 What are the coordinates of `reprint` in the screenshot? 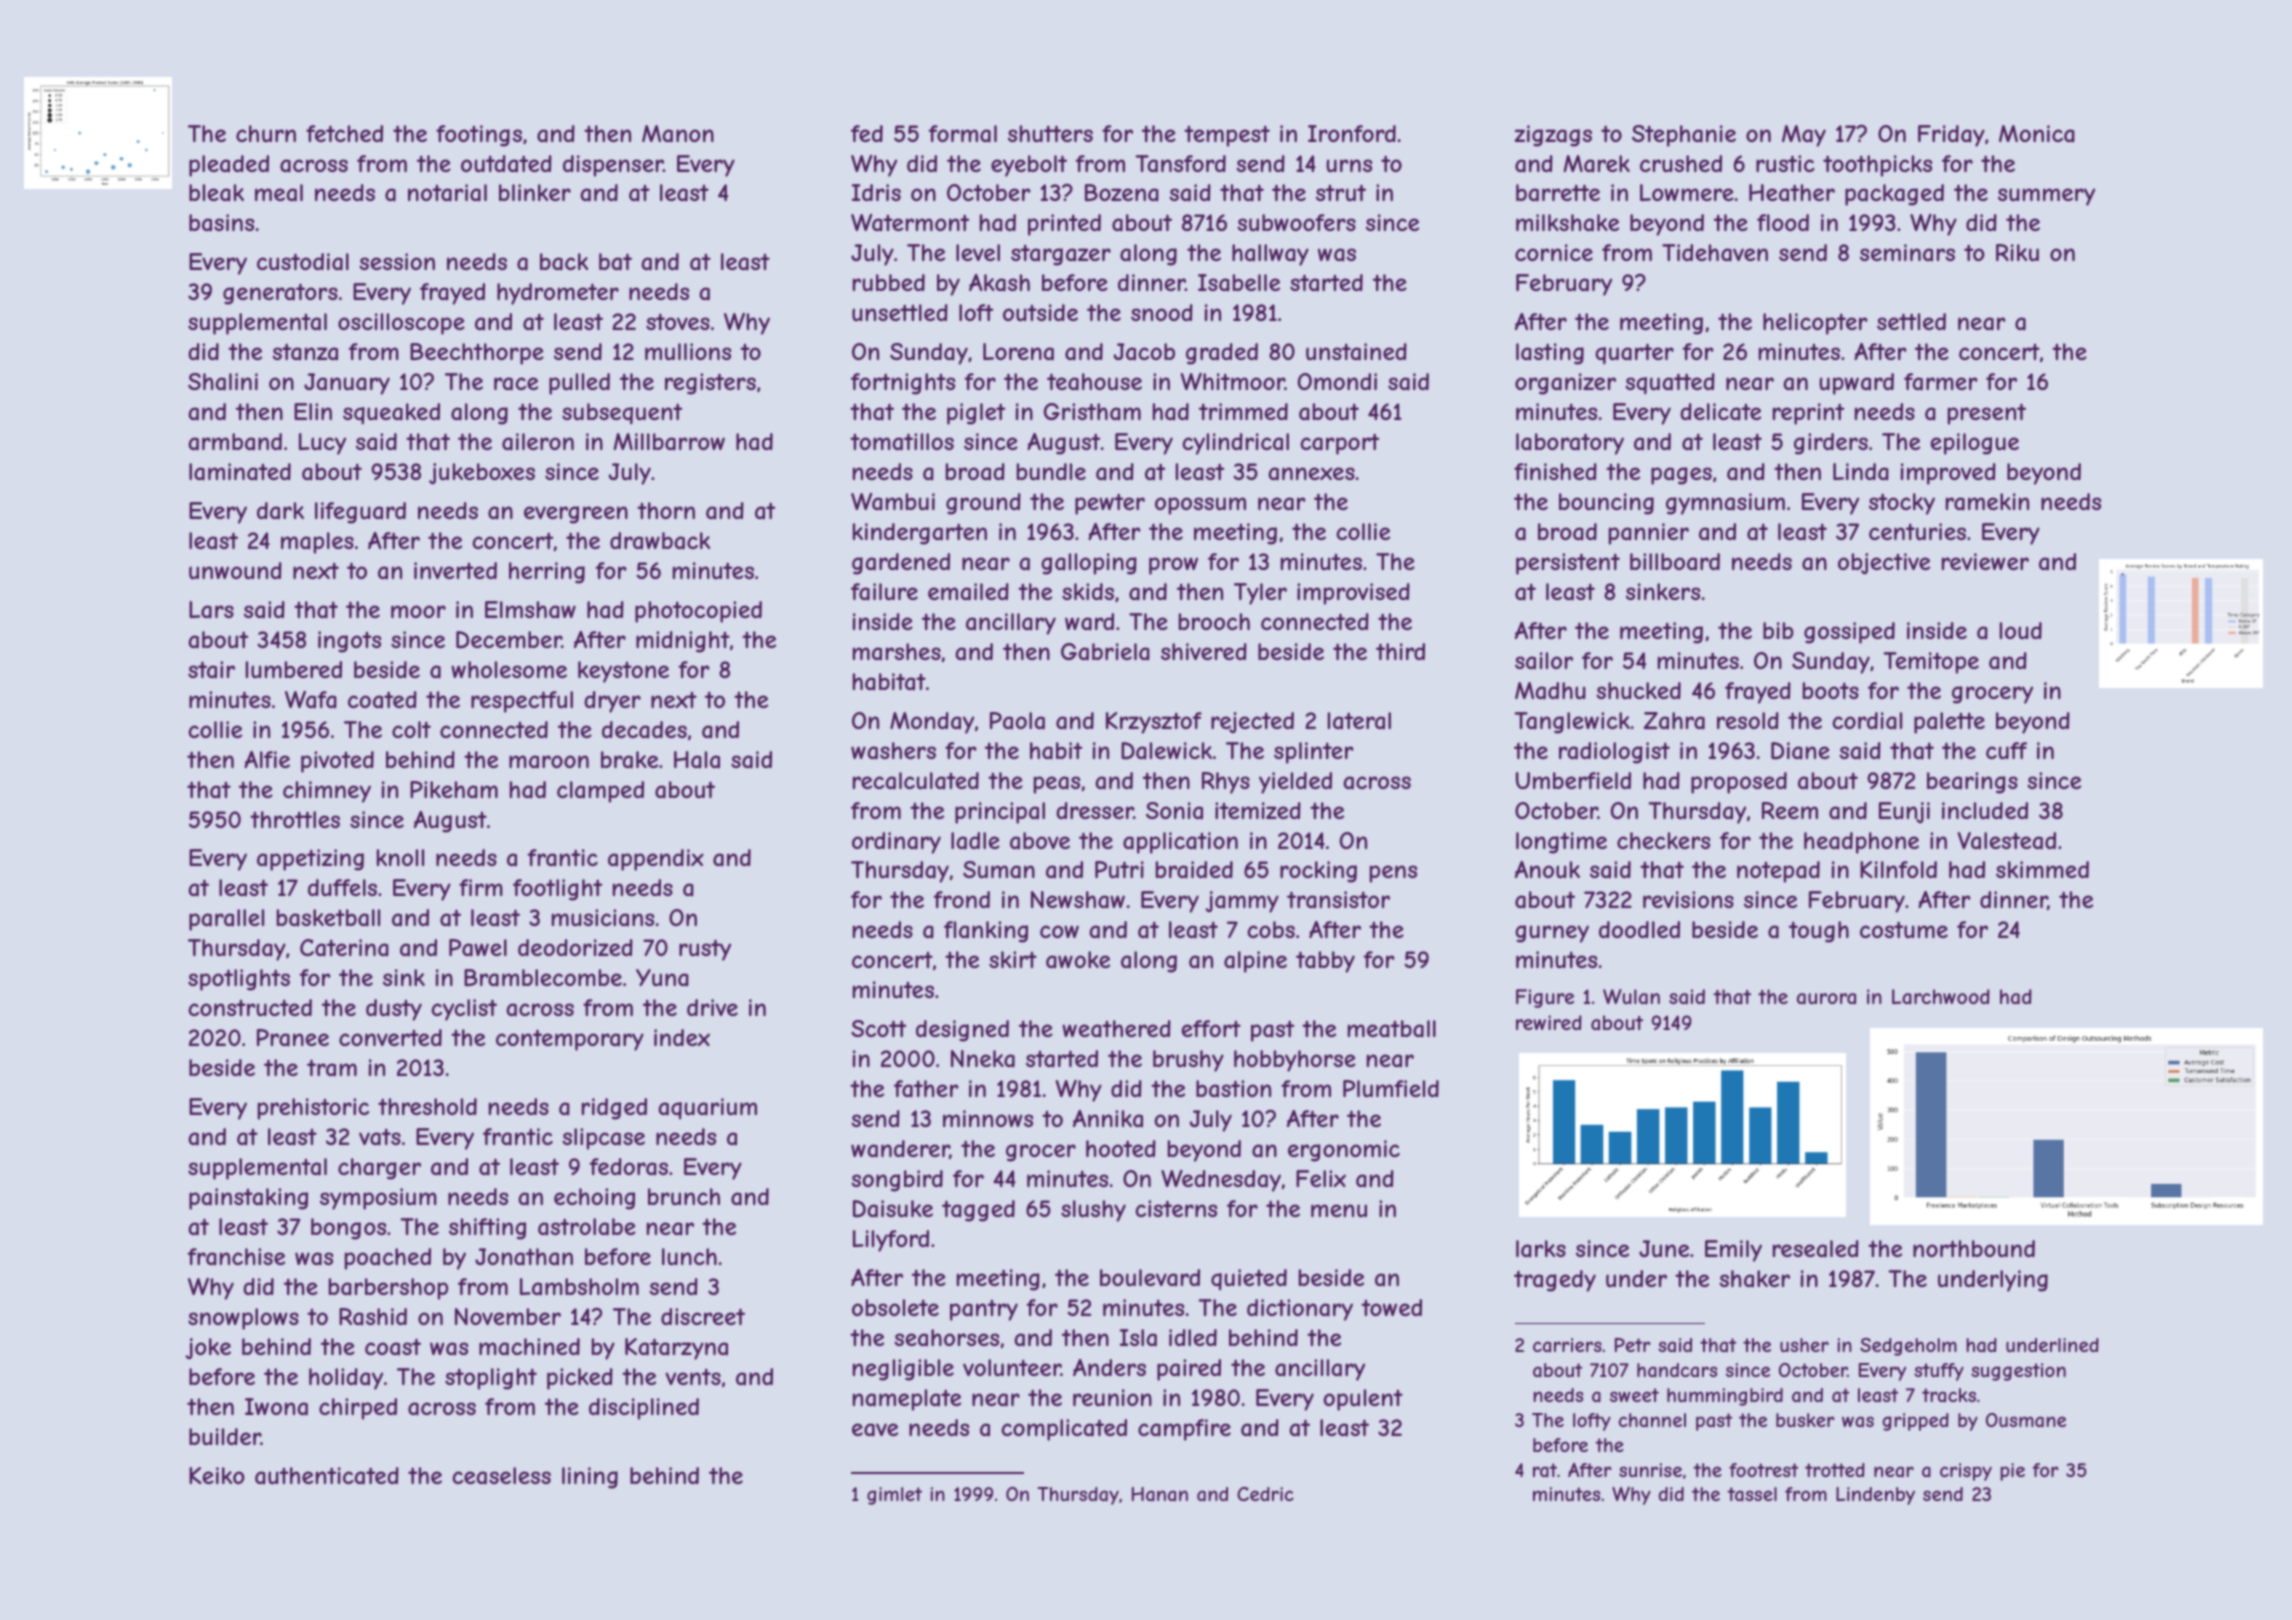 It's located at (1808, 414).
